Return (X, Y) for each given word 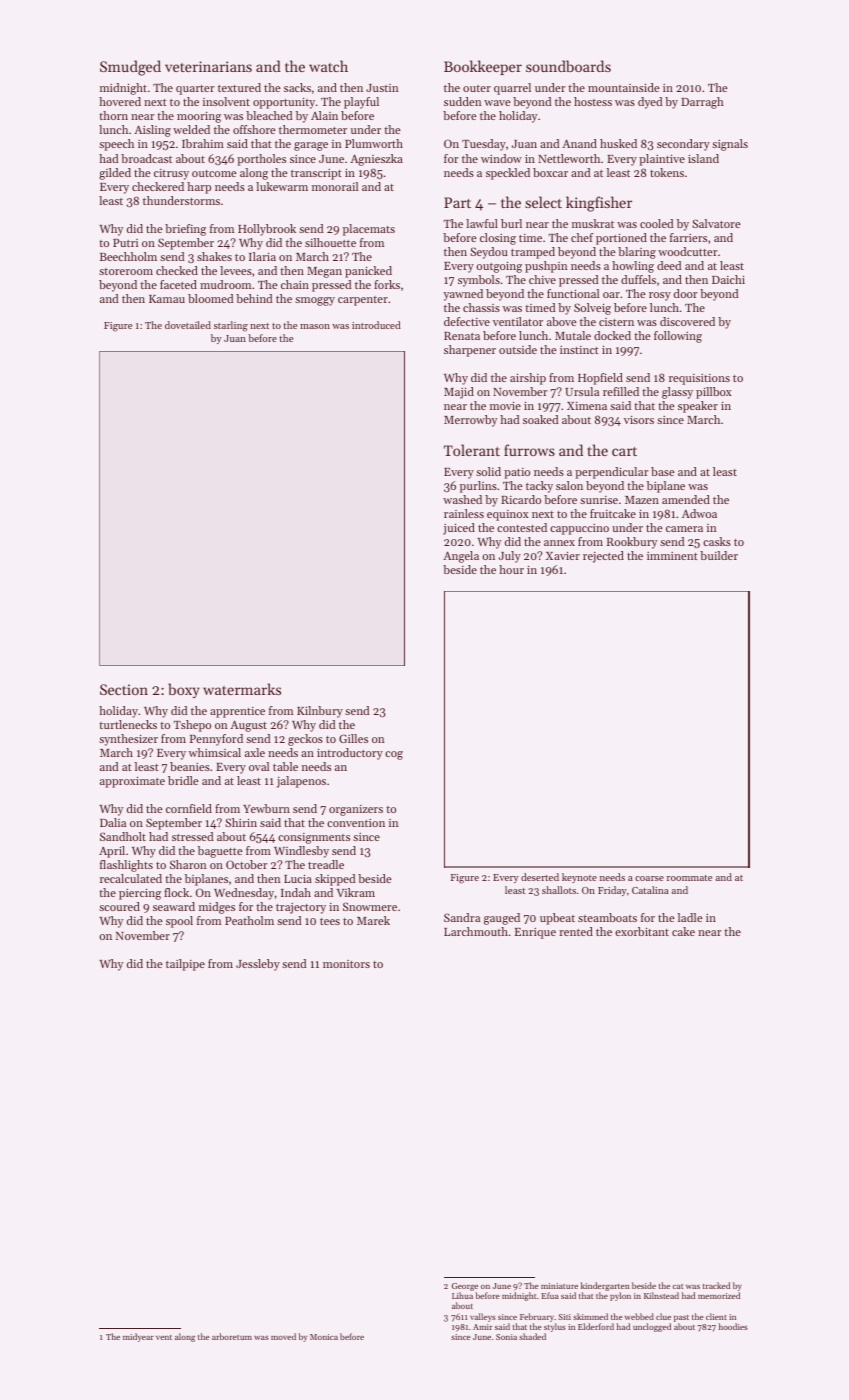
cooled (657, 223)
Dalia (113, 822)
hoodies (733, 1326)
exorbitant (642, 931)
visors (639, 419)
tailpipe (185, 965)
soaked (541, 419)
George (465, 1287)
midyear (138, 1337)
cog (394, 755)
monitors (346, 964)
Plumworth (374, 143)
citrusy (171, 174)
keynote (579, 878)
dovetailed (188, 325)
